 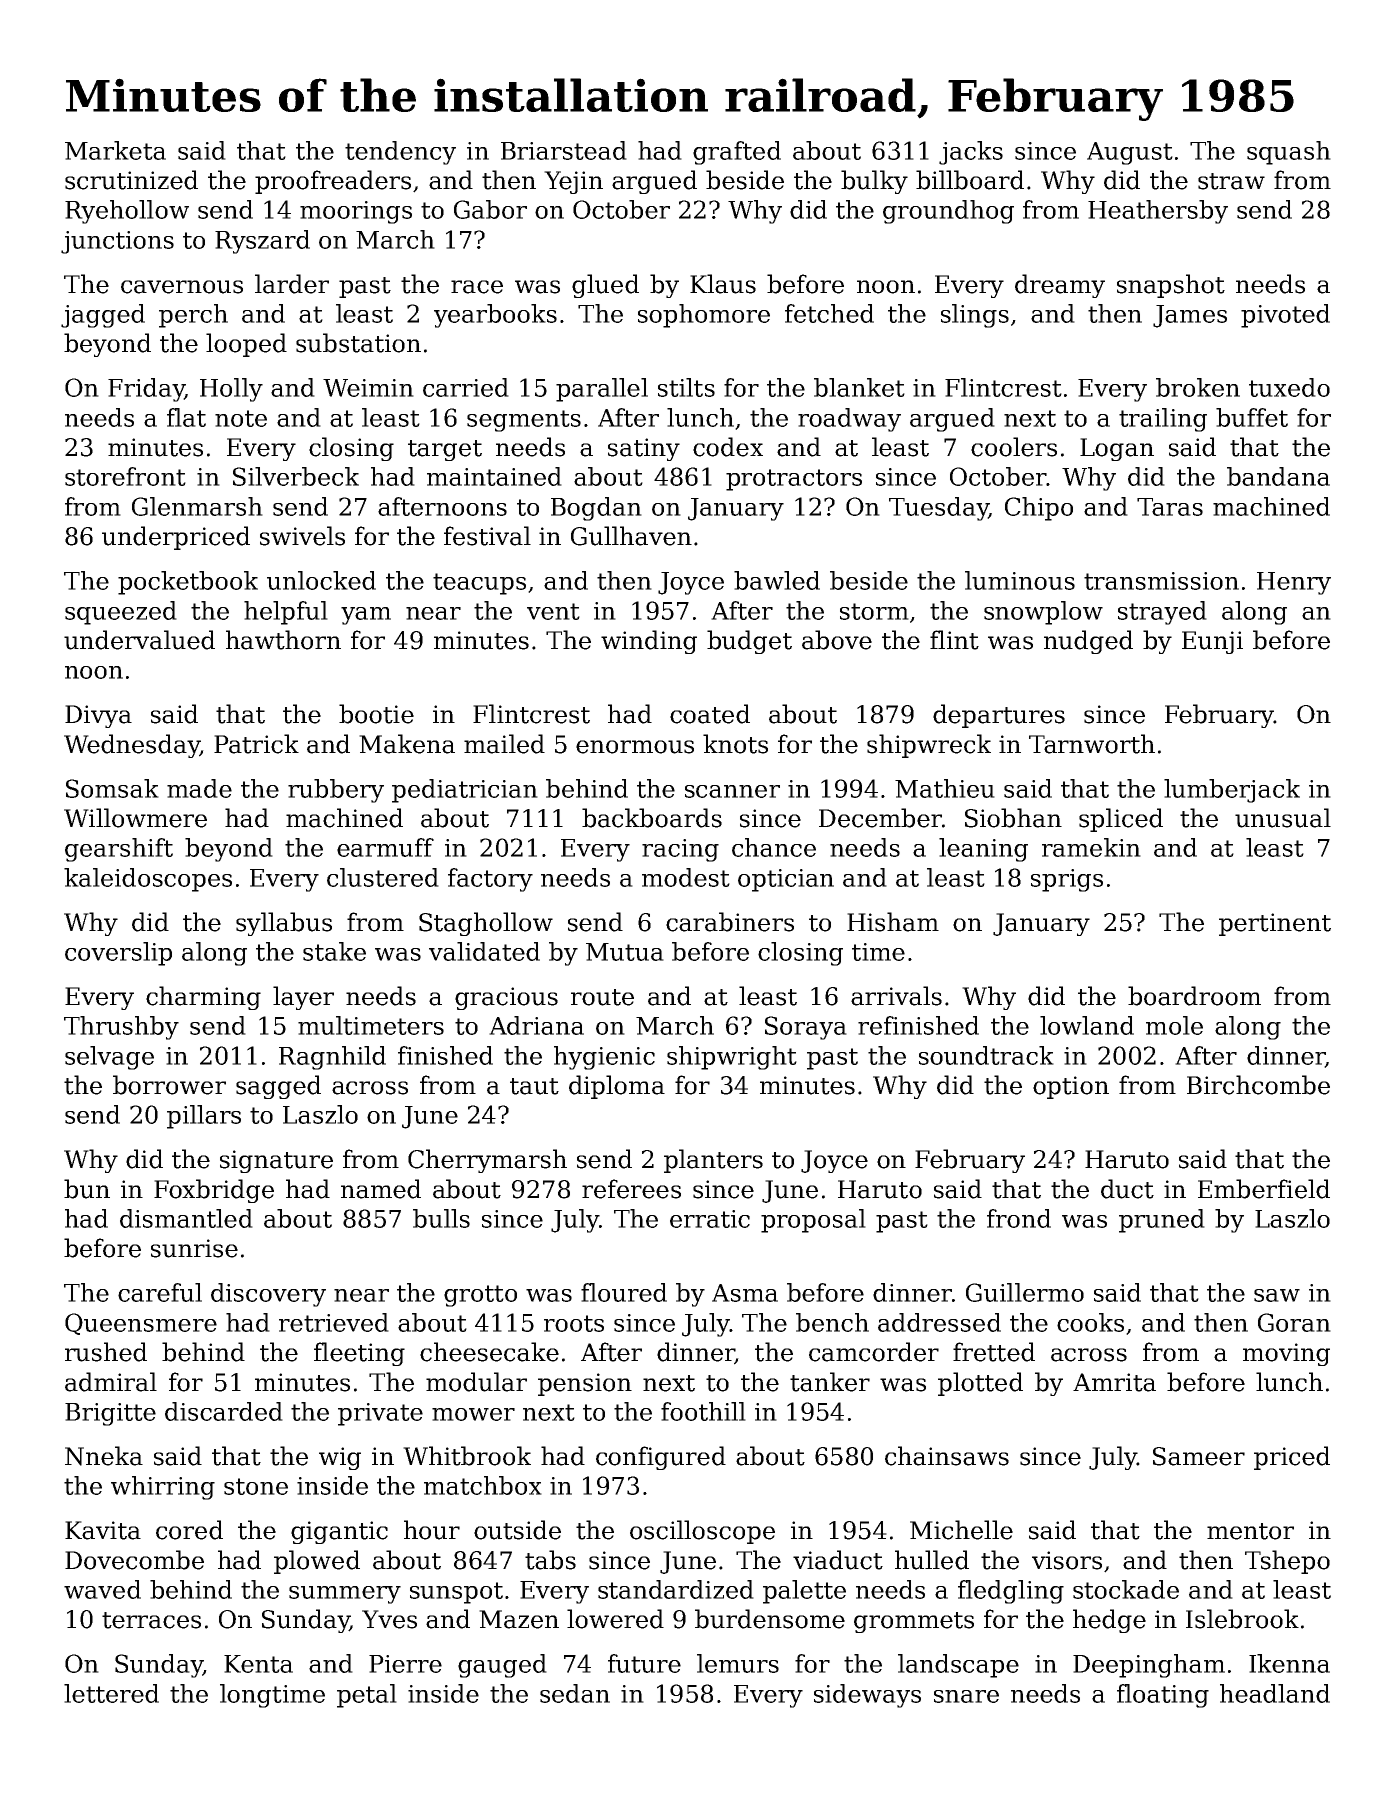 I want to click on budget, so click(x=749, y=642).
